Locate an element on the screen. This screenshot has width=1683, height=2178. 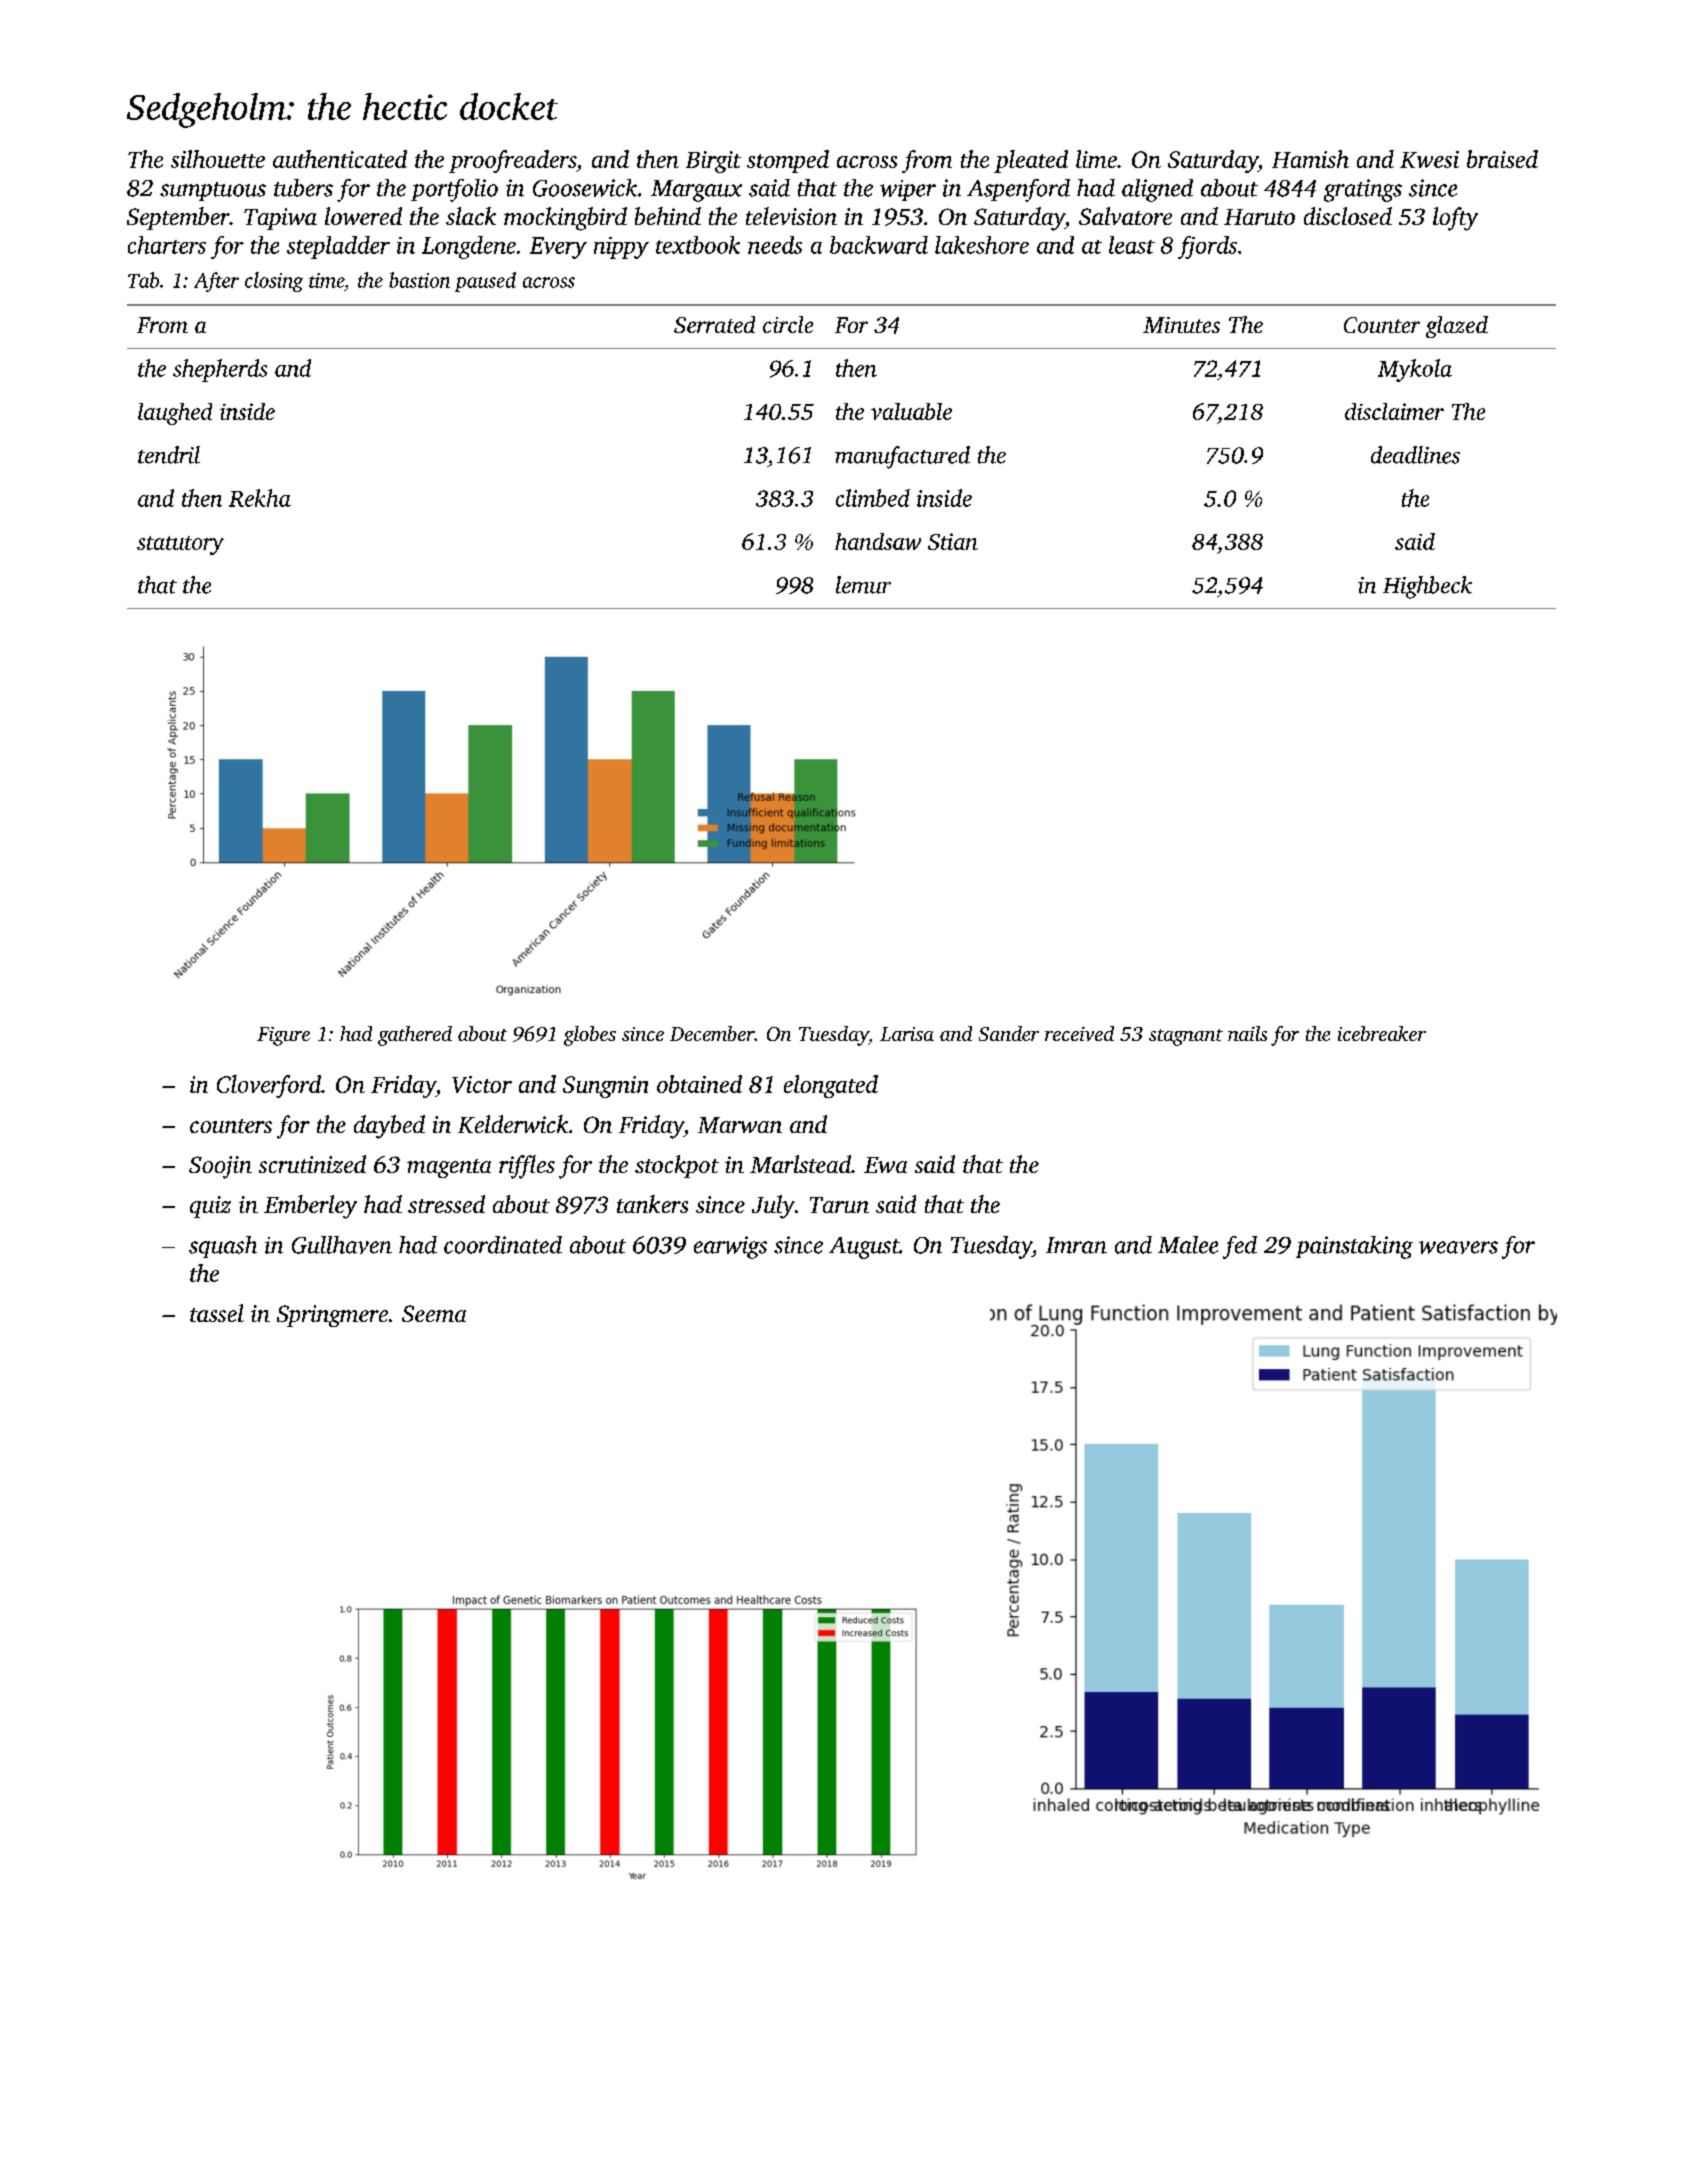
lemur is located at coordinates (863, 585).
